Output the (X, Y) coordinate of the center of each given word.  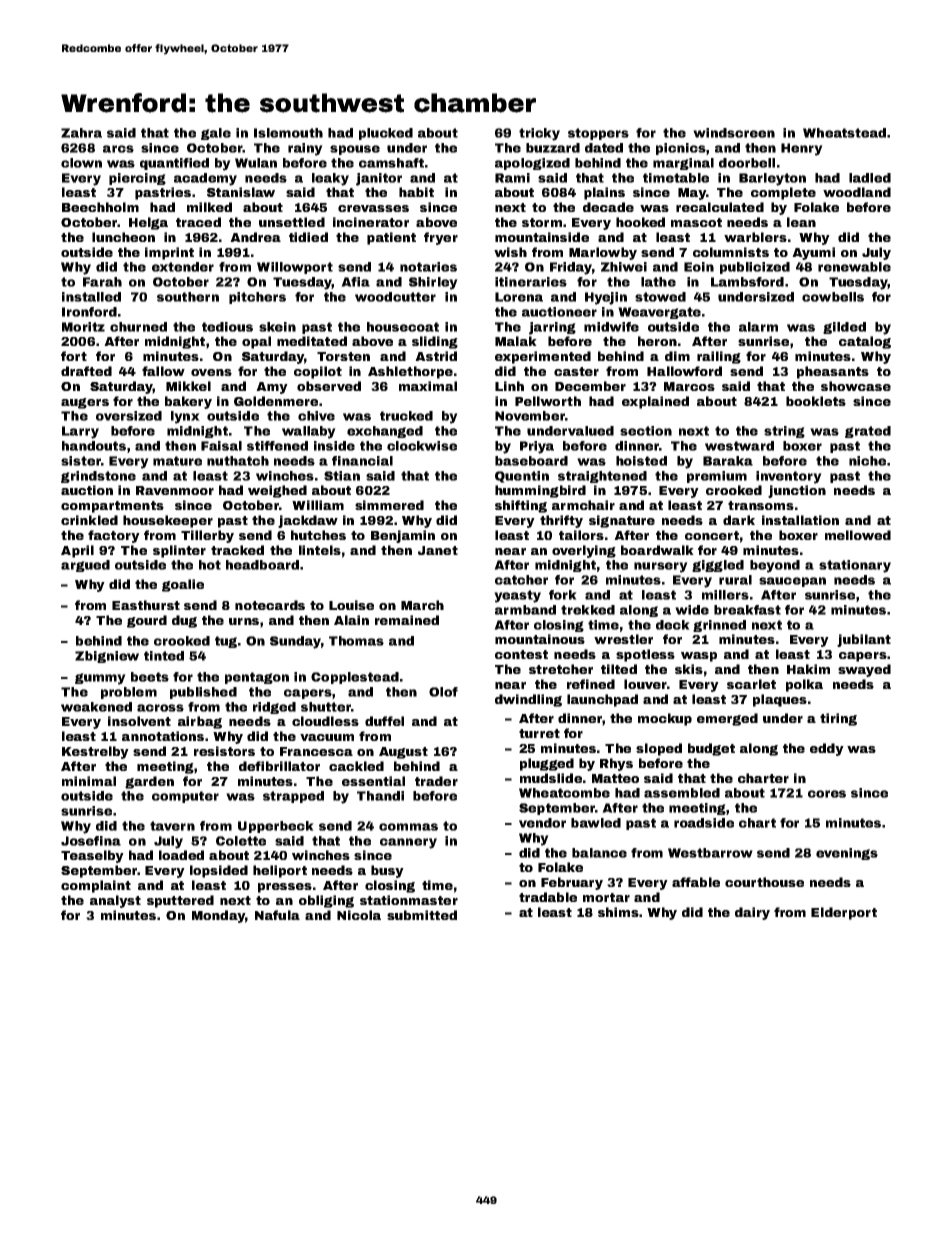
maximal (428, 386)
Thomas (356, 641)
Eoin (699, 267)
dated (604, 148)
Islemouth (288, 133)
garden (149, 782)
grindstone (98, 477)
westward (739, 446)
